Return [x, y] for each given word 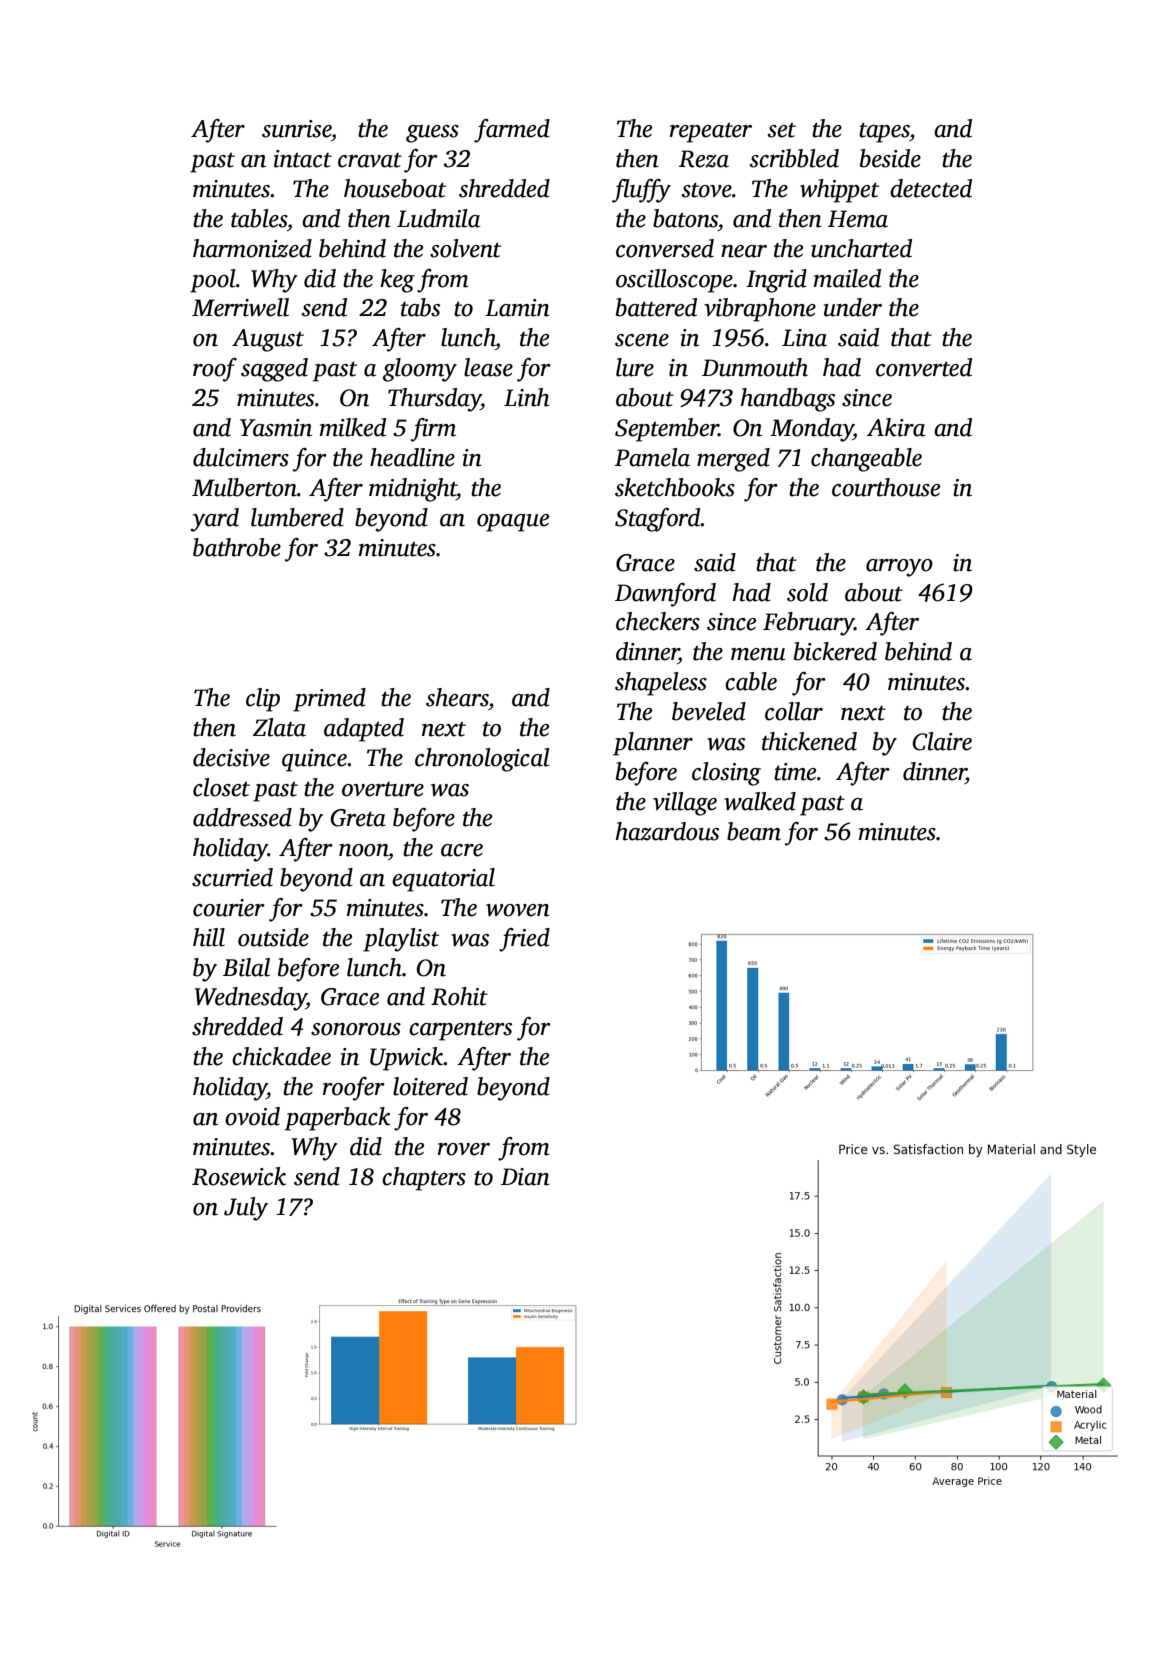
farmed [512, 131]
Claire [942, 741]
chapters [424, 1179]
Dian [525, 1177]
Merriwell [240, 307]
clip [263, 700]
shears [457, 697]
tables [259, 218]
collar [794, 711]
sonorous [356, 1029]
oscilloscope [674, 281]
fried [524, 940]
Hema [858, 219]
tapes [884, 132]
